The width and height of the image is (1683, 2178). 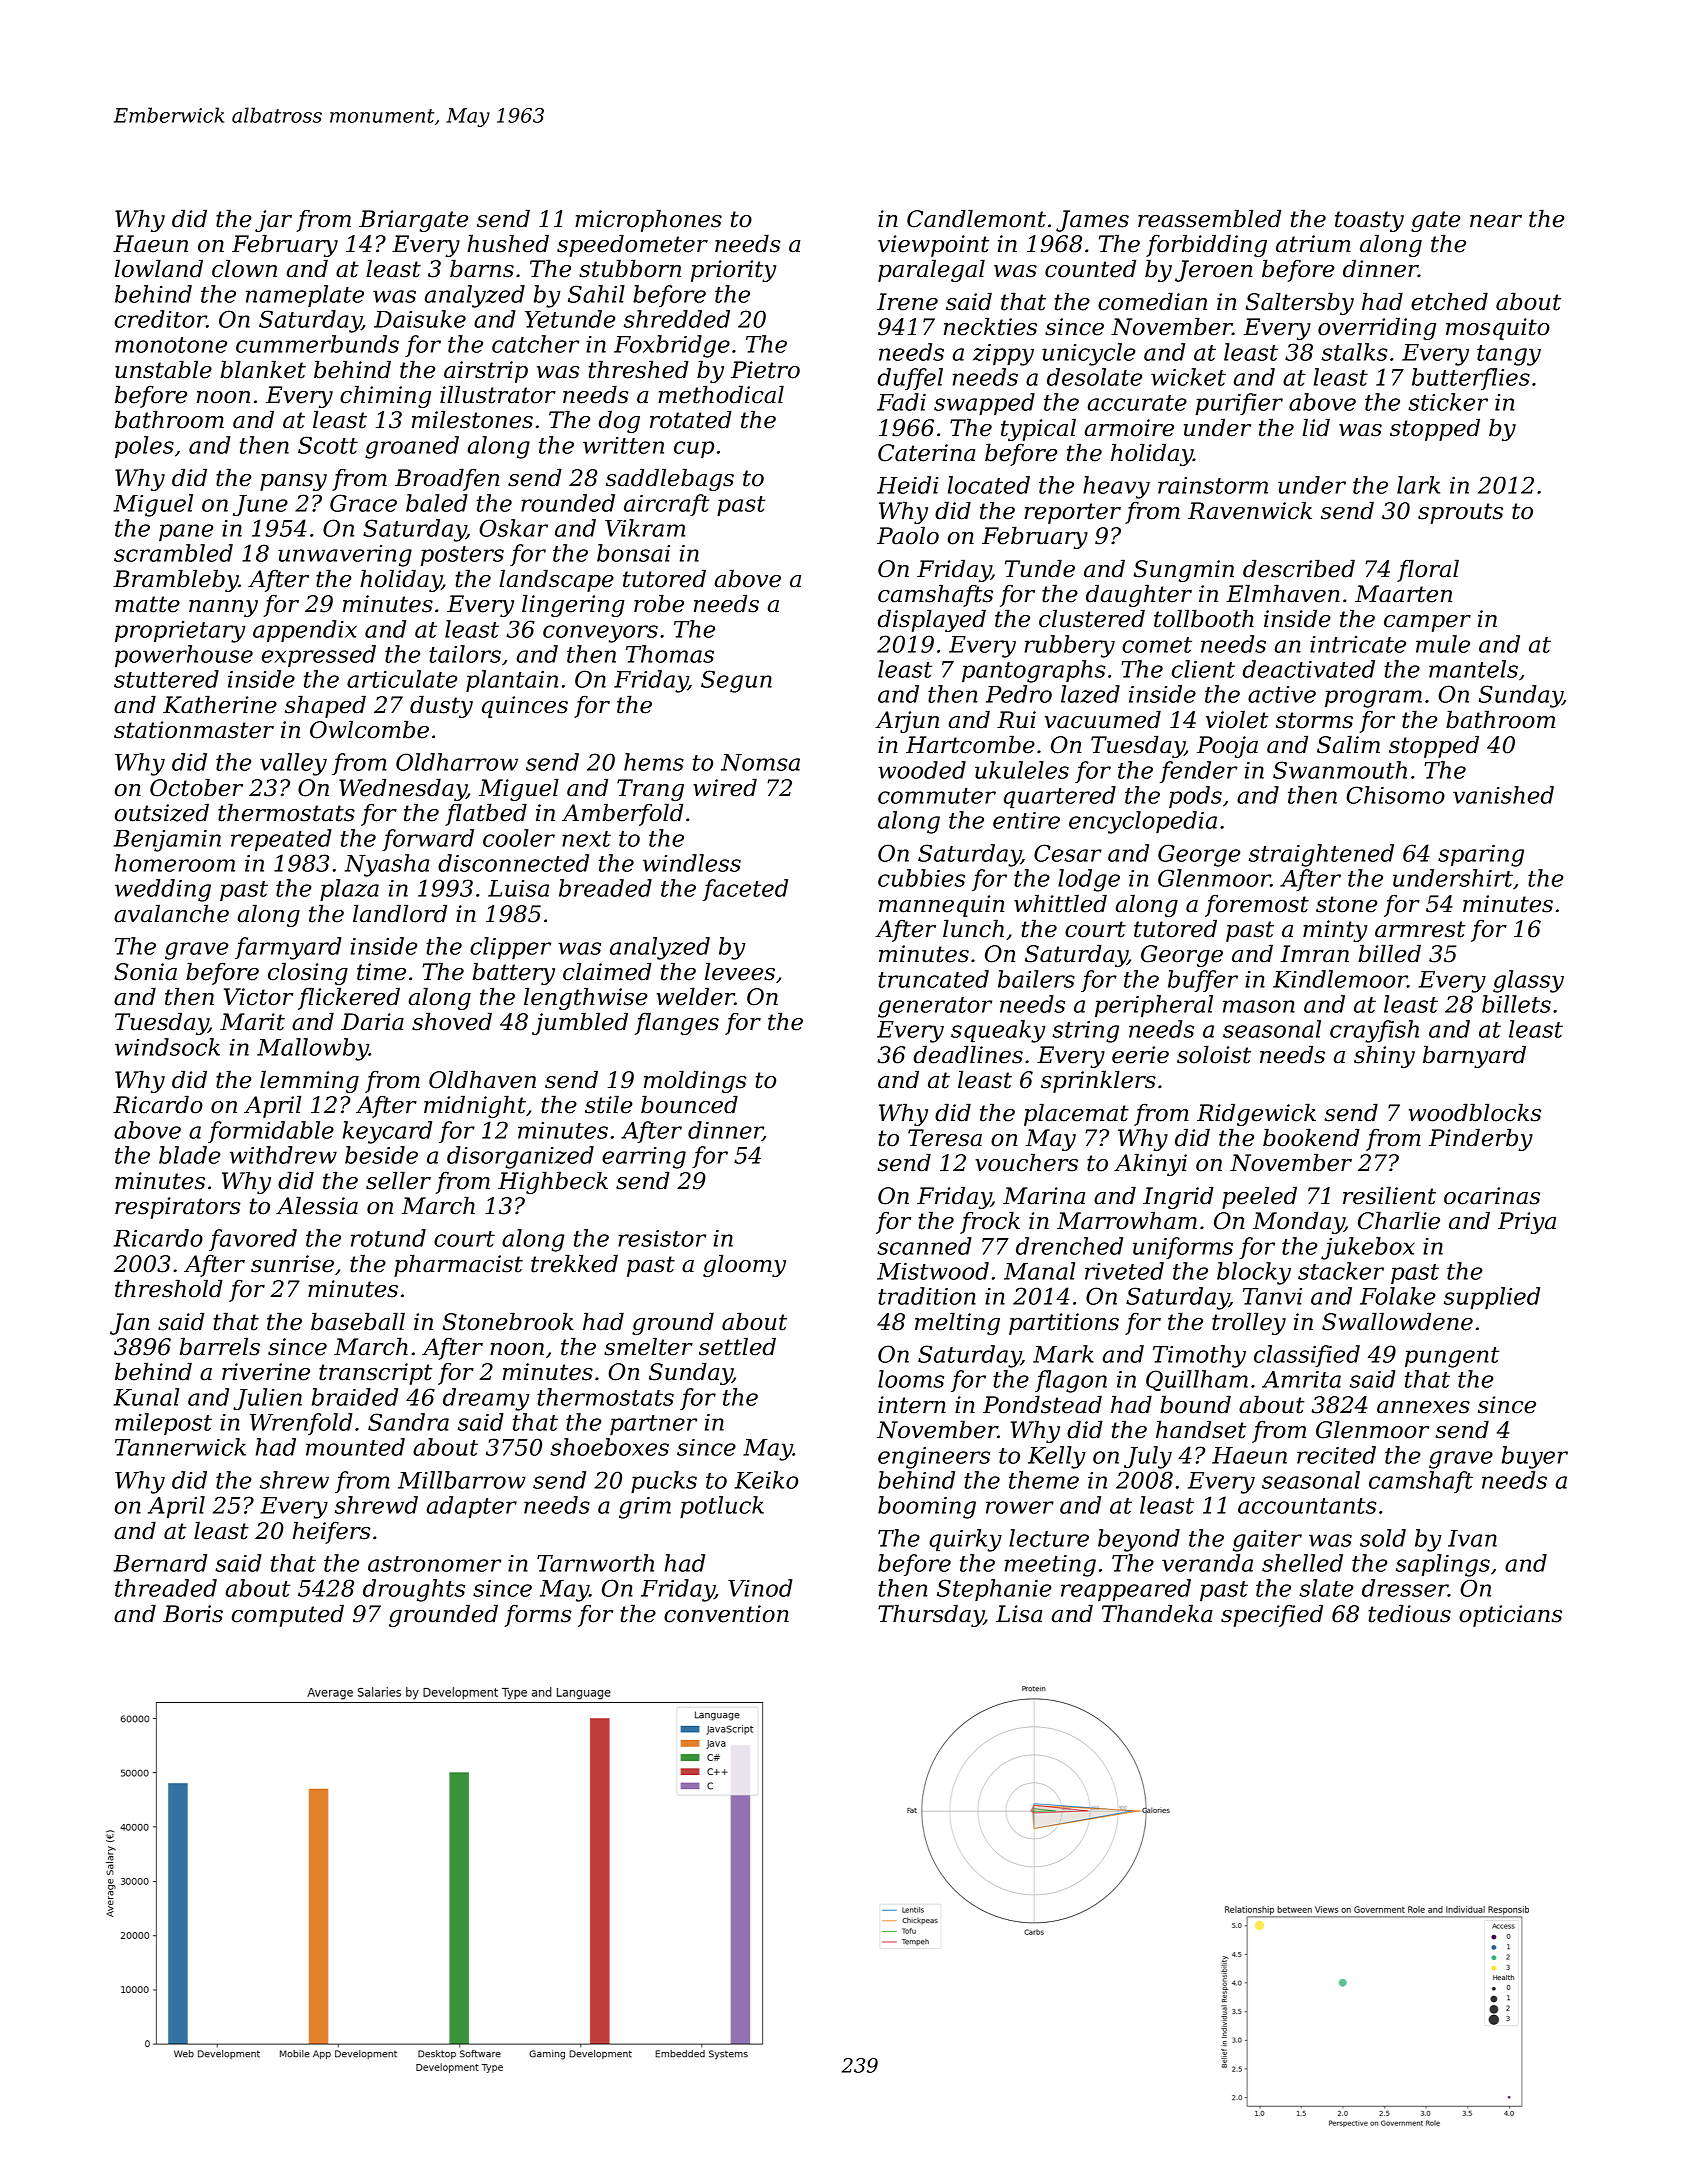 I want to click on microphones, so click(x=648, y=220).
